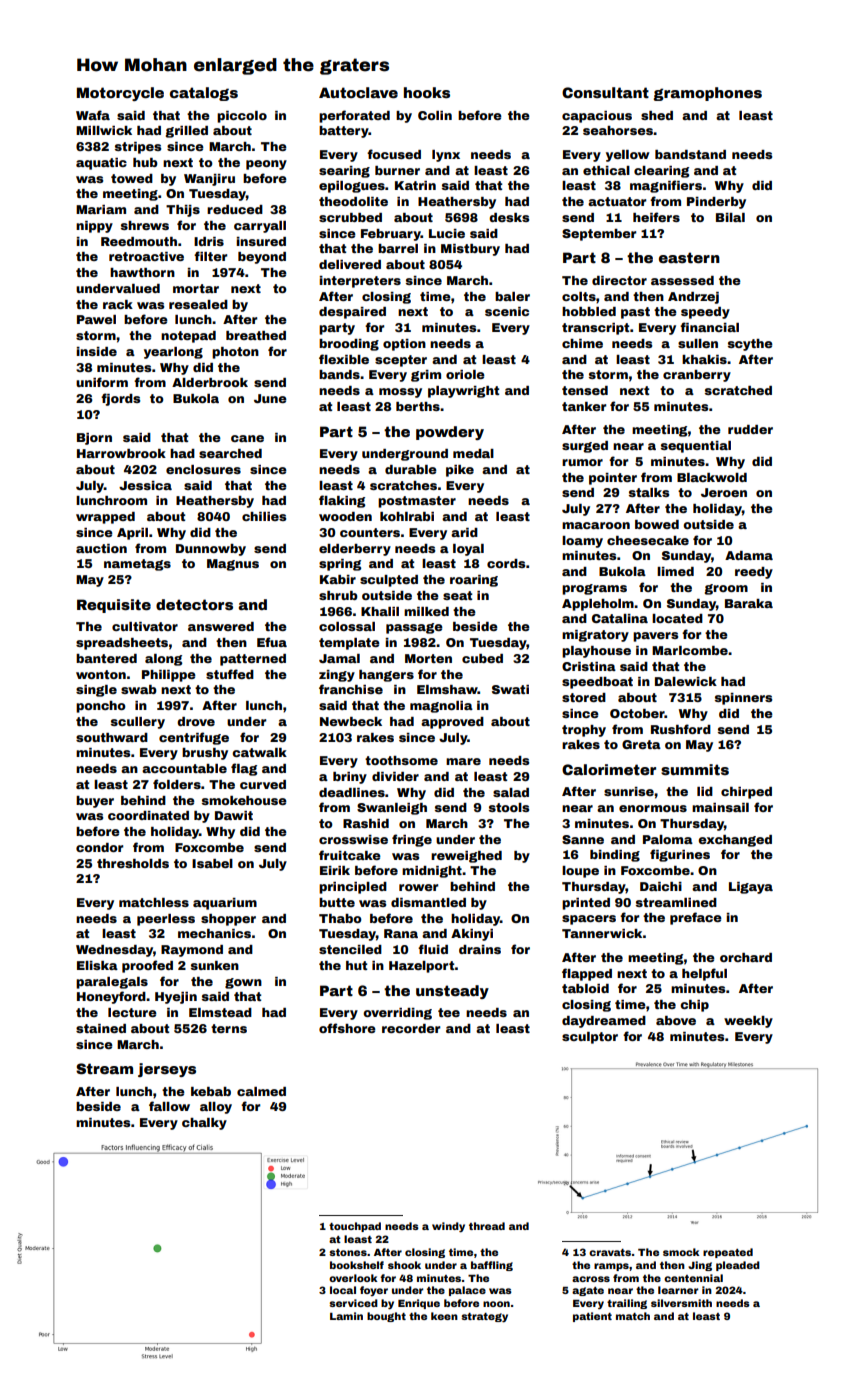  I want to click on briny, so click(350, 778).
